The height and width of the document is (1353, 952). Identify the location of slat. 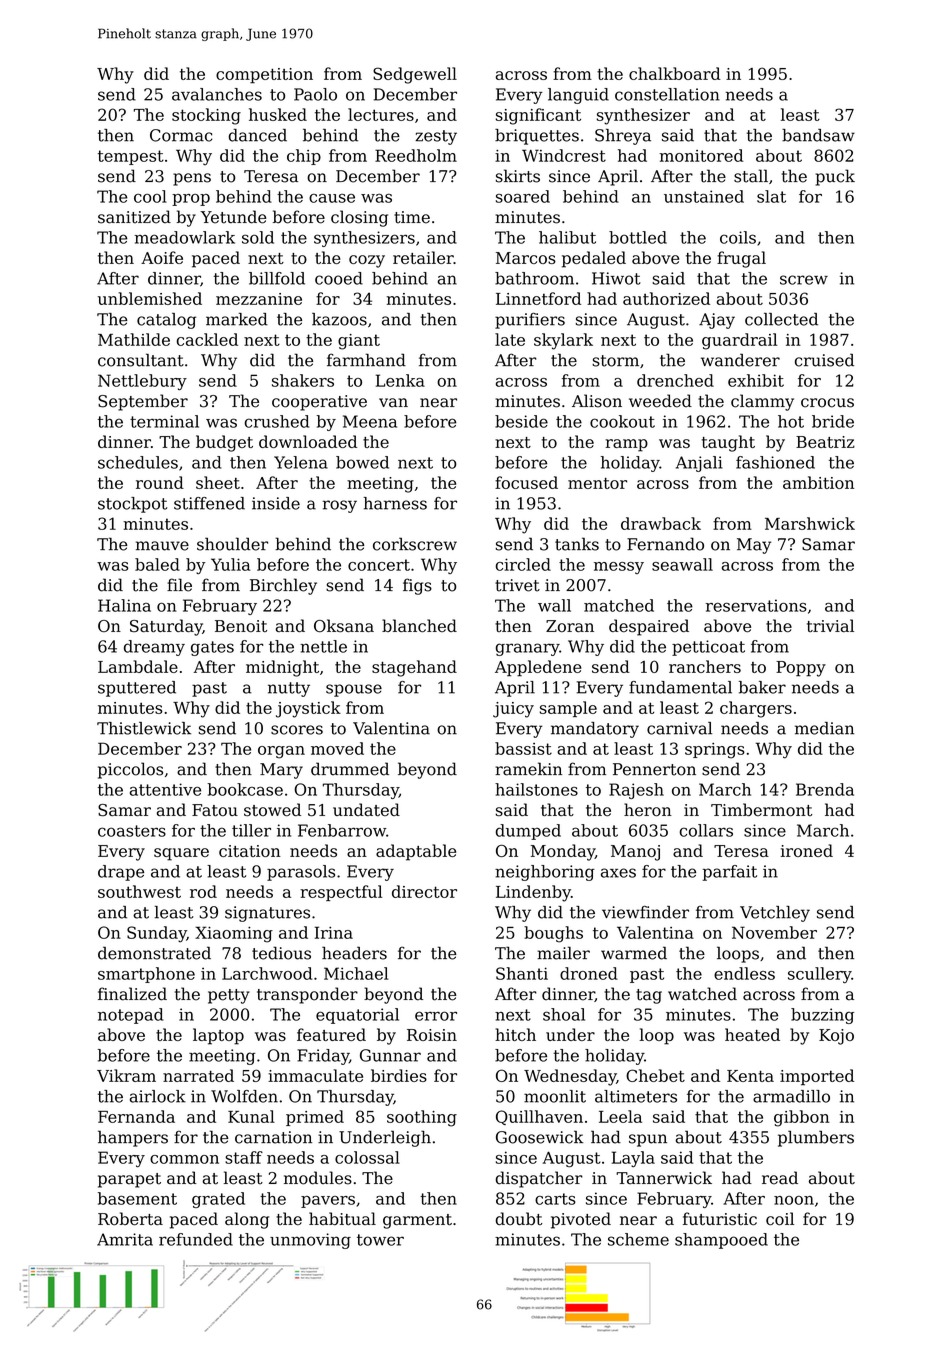
(771, 196).
